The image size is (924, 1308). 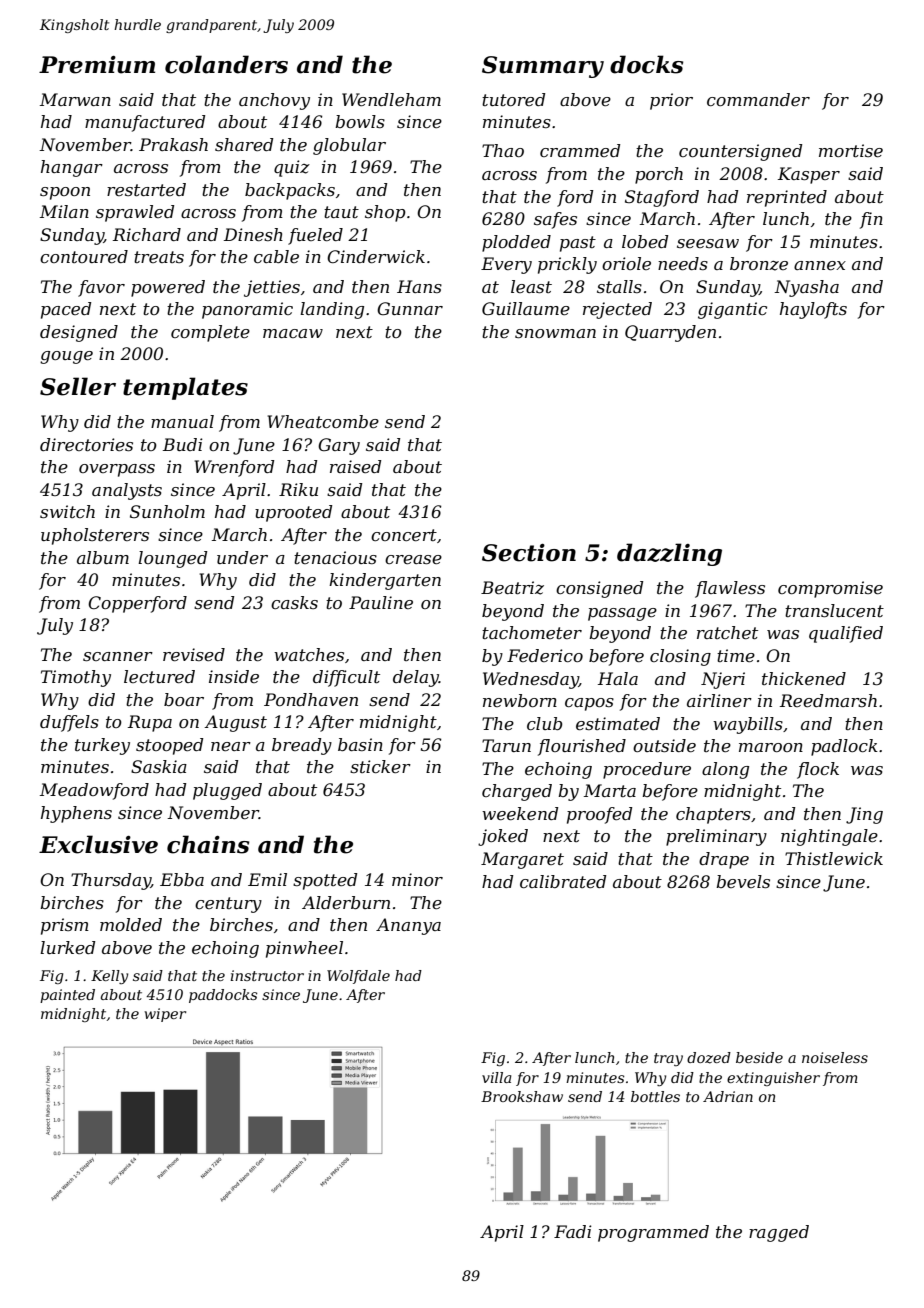 What do you see at coordinates (708, 243) in the screenshot?
I see `seesaw` at bounding box center [708, 243].
